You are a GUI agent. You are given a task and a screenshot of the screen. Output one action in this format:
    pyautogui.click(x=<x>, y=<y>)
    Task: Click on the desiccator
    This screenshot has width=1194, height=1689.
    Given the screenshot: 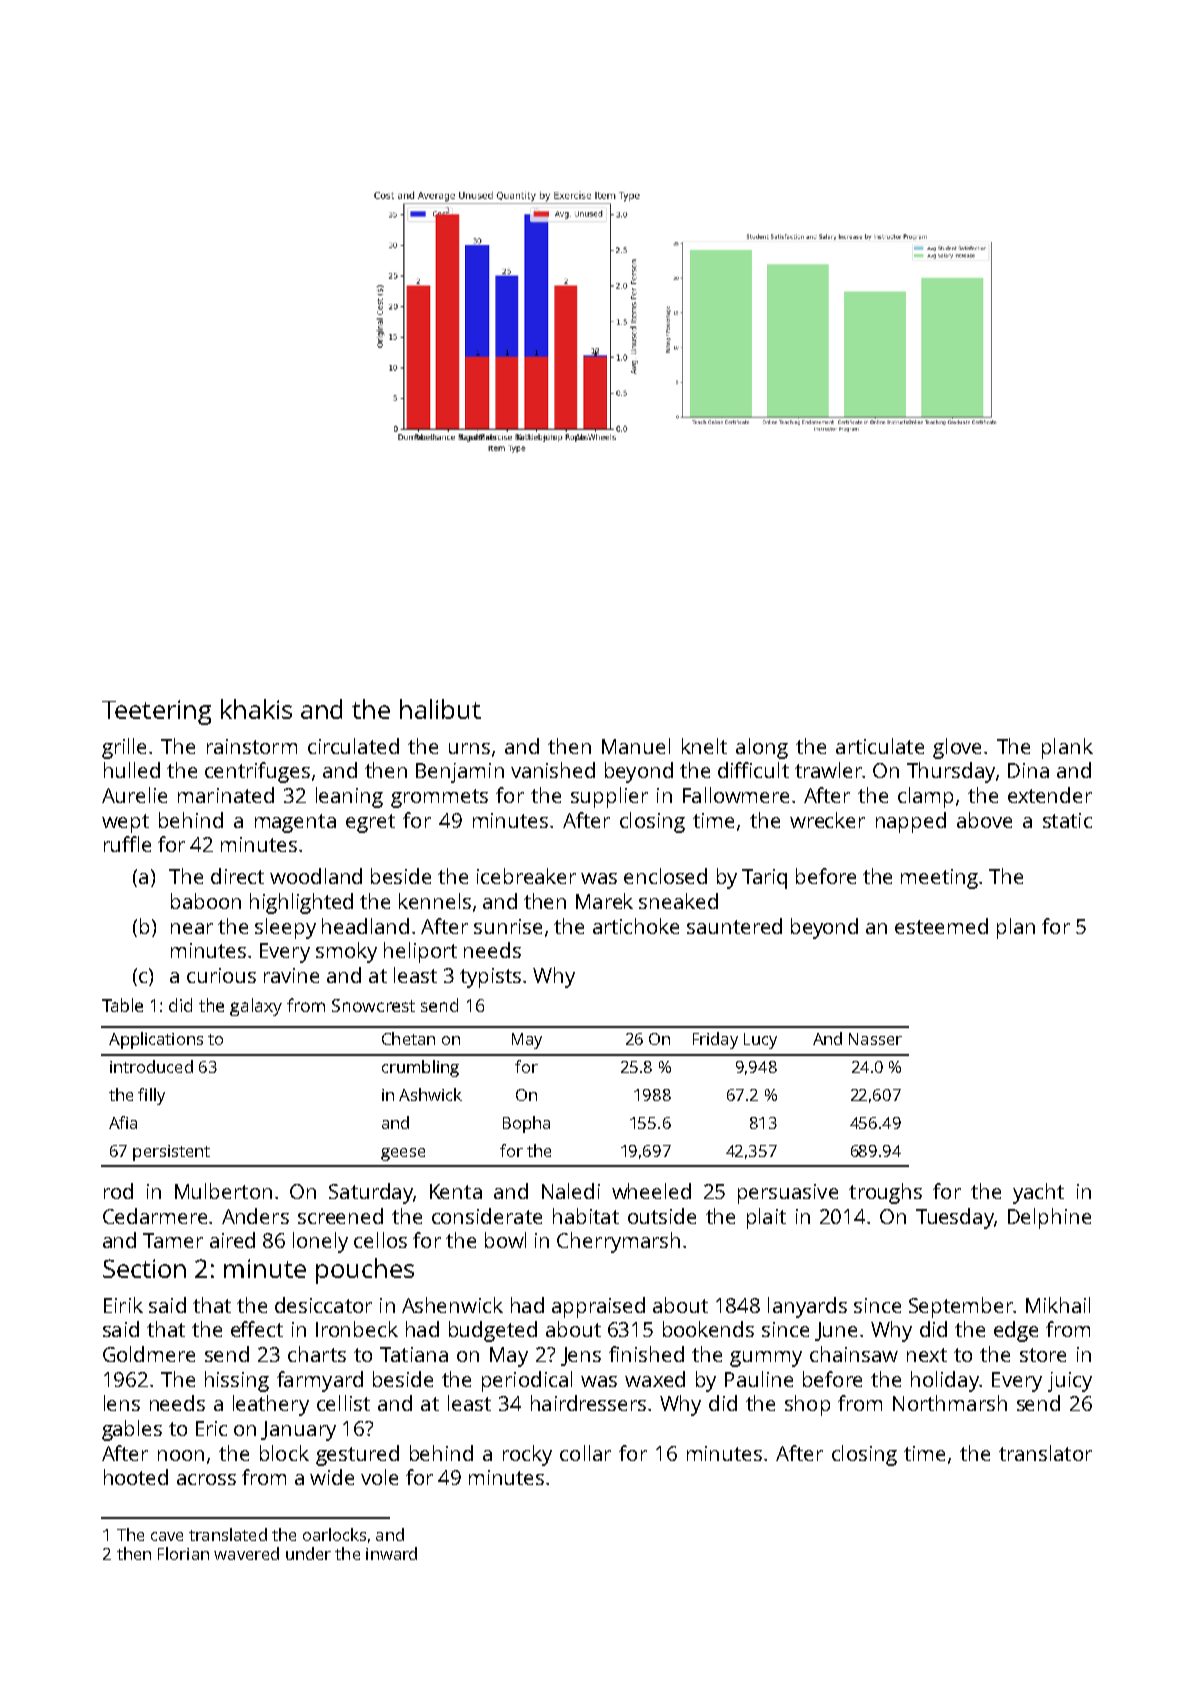 What is the action you would take?
    pyautogui.click(x=323, y=1305)
